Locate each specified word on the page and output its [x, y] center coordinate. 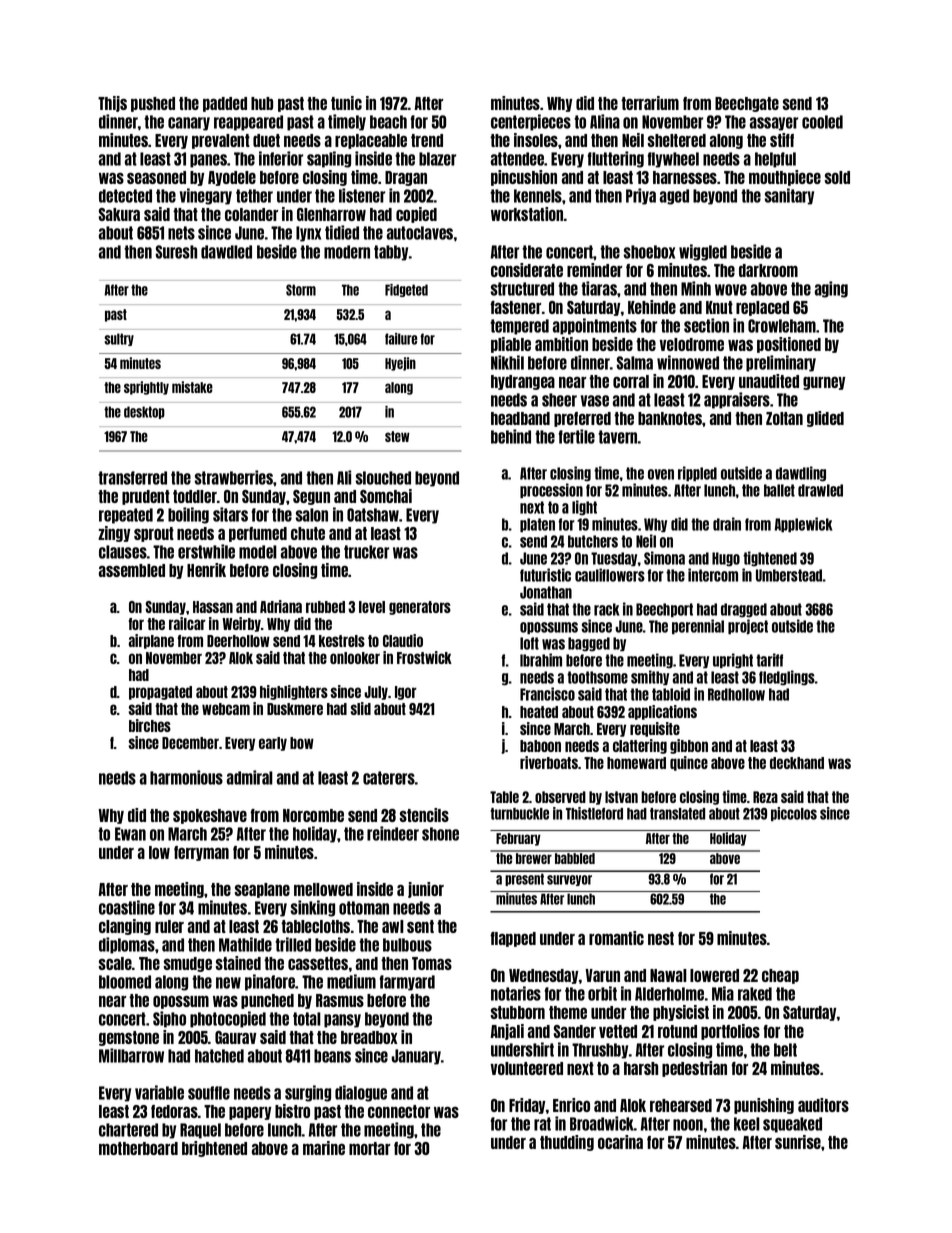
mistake [192, 387]
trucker [366, 552]
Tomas [432, 963]
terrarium [650, 103]
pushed [153, 104]
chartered [128, 1130]
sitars [230, 514]
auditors [823, 1105]
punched [267, 1001]
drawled [820, 490]
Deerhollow [238, 641]
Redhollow [736, 694]
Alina [605, 121]
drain [727, 524]
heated [539, 712]
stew [397, 436]
